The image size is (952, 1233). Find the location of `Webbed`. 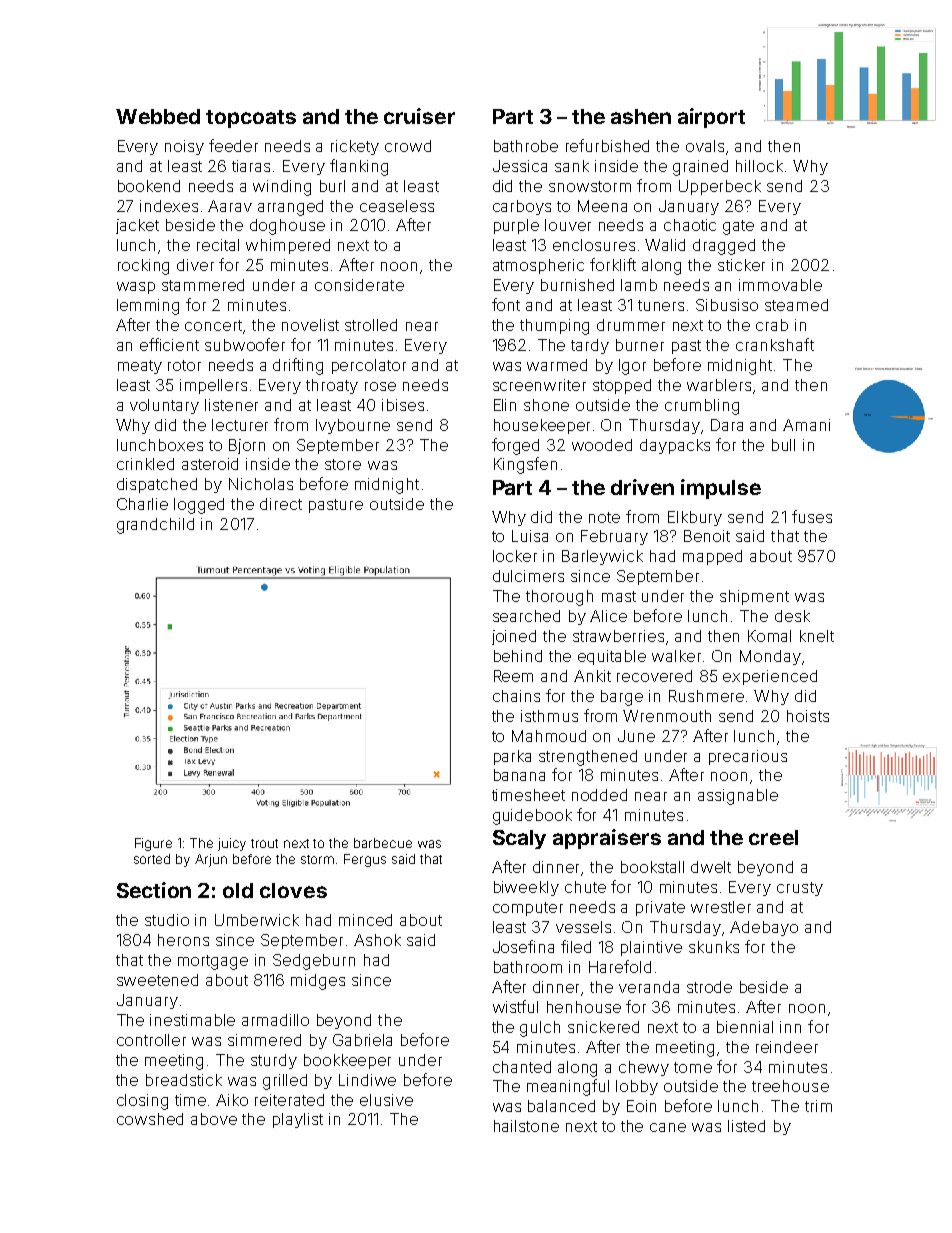

Webbed is located at coordinates (158, 116).
